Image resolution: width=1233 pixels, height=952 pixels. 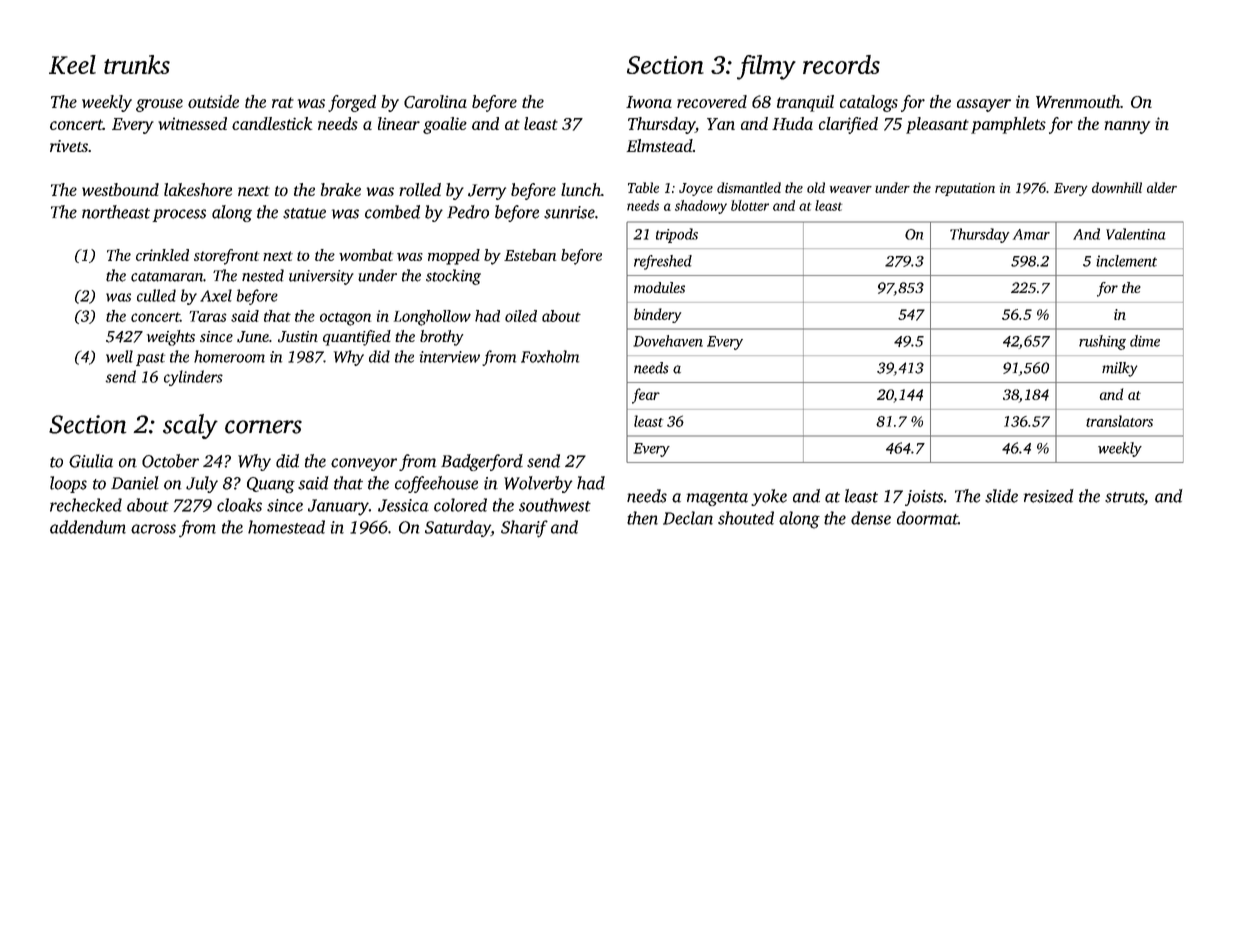 I want to click on refreshed, so click(x=663, y=262).
